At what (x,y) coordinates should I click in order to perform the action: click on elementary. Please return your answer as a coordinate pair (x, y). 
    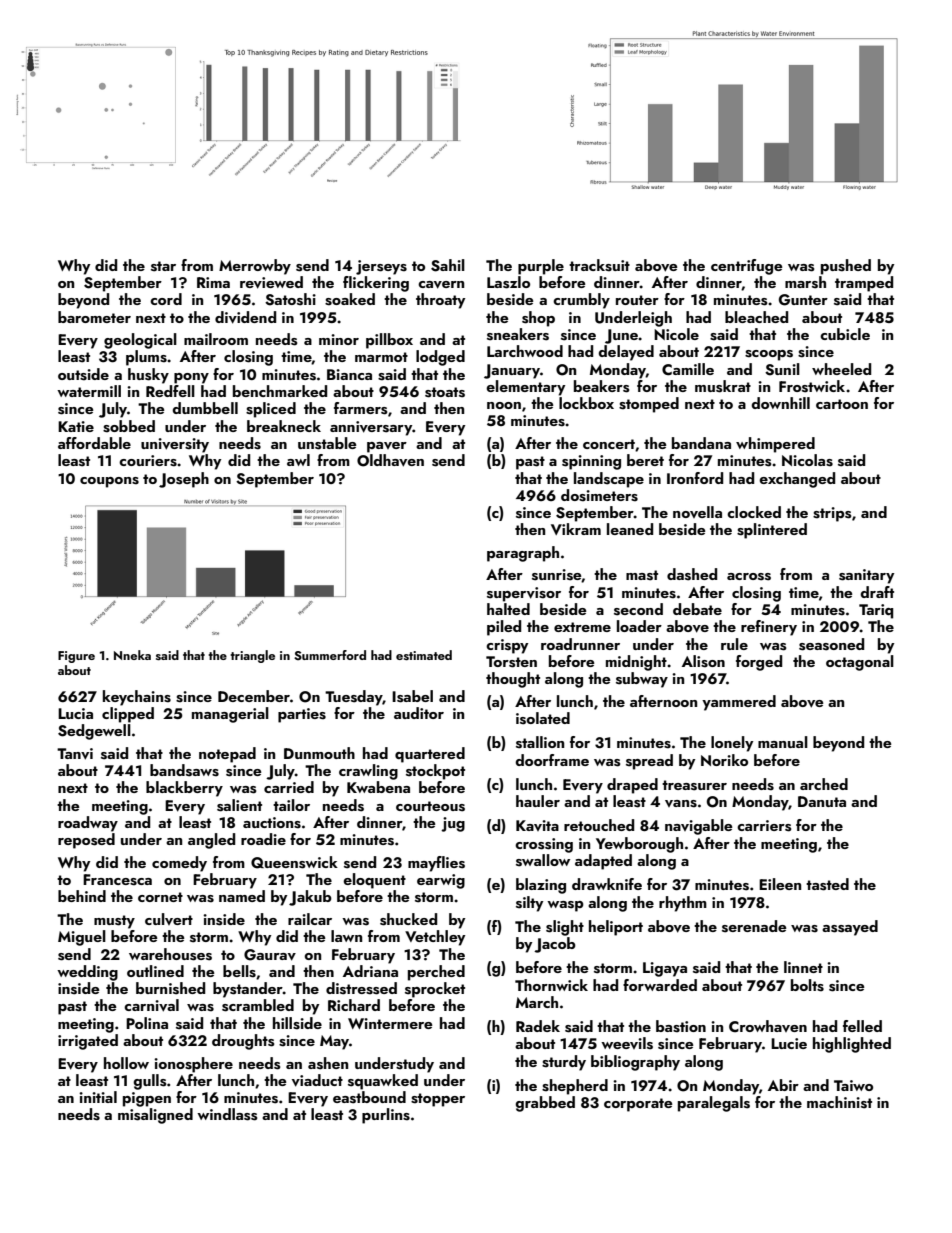
    Looking at the image, I should click on (525, 388).
